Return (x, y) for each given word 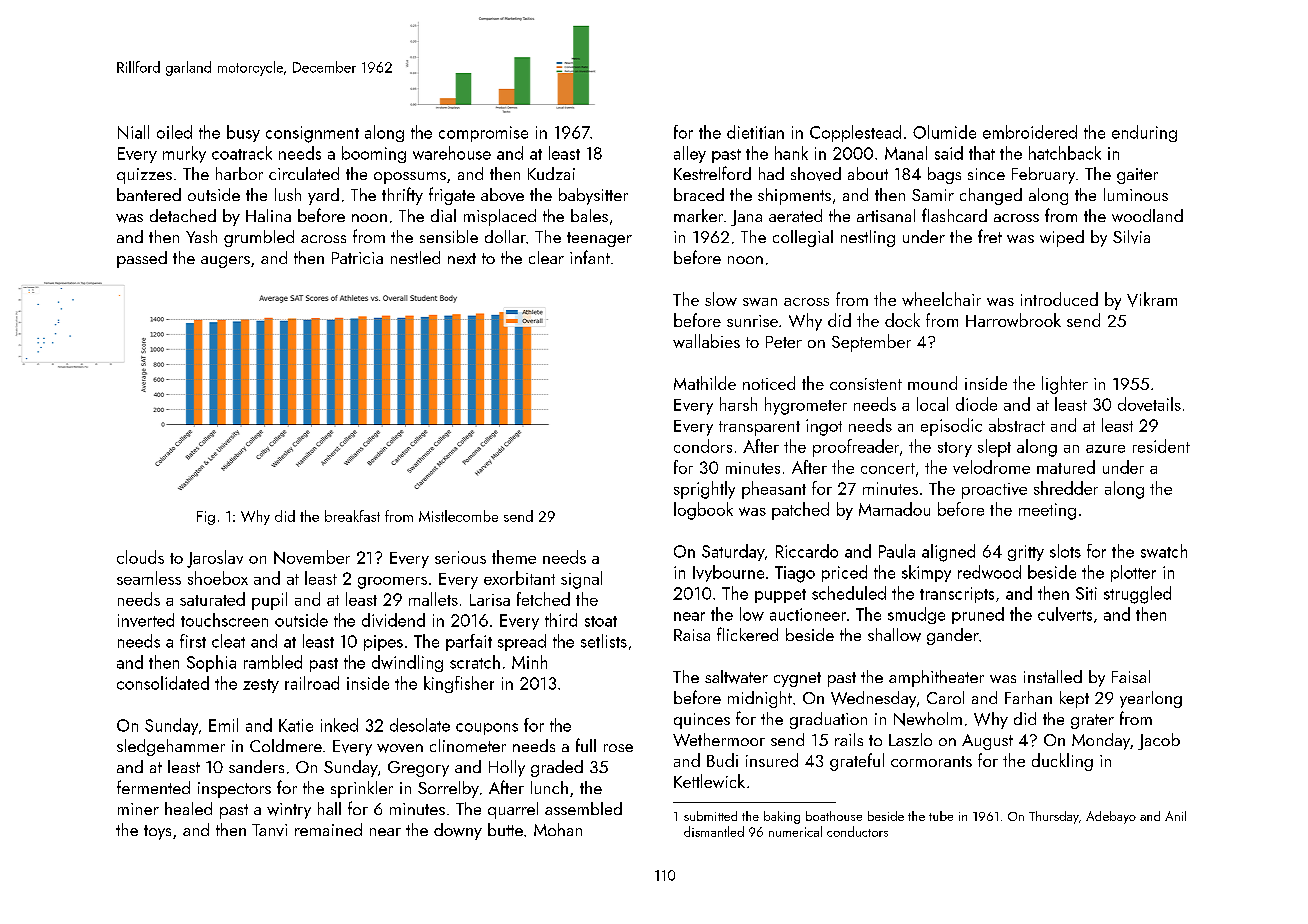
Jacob (1159, 741)
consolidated (163, 683)
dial (443, 215)
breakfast (352, 516)
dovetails (1149, 404)
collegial (803, 238)
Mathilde (705, 383)
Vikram (1152, 299)
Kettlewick (709, 781)
